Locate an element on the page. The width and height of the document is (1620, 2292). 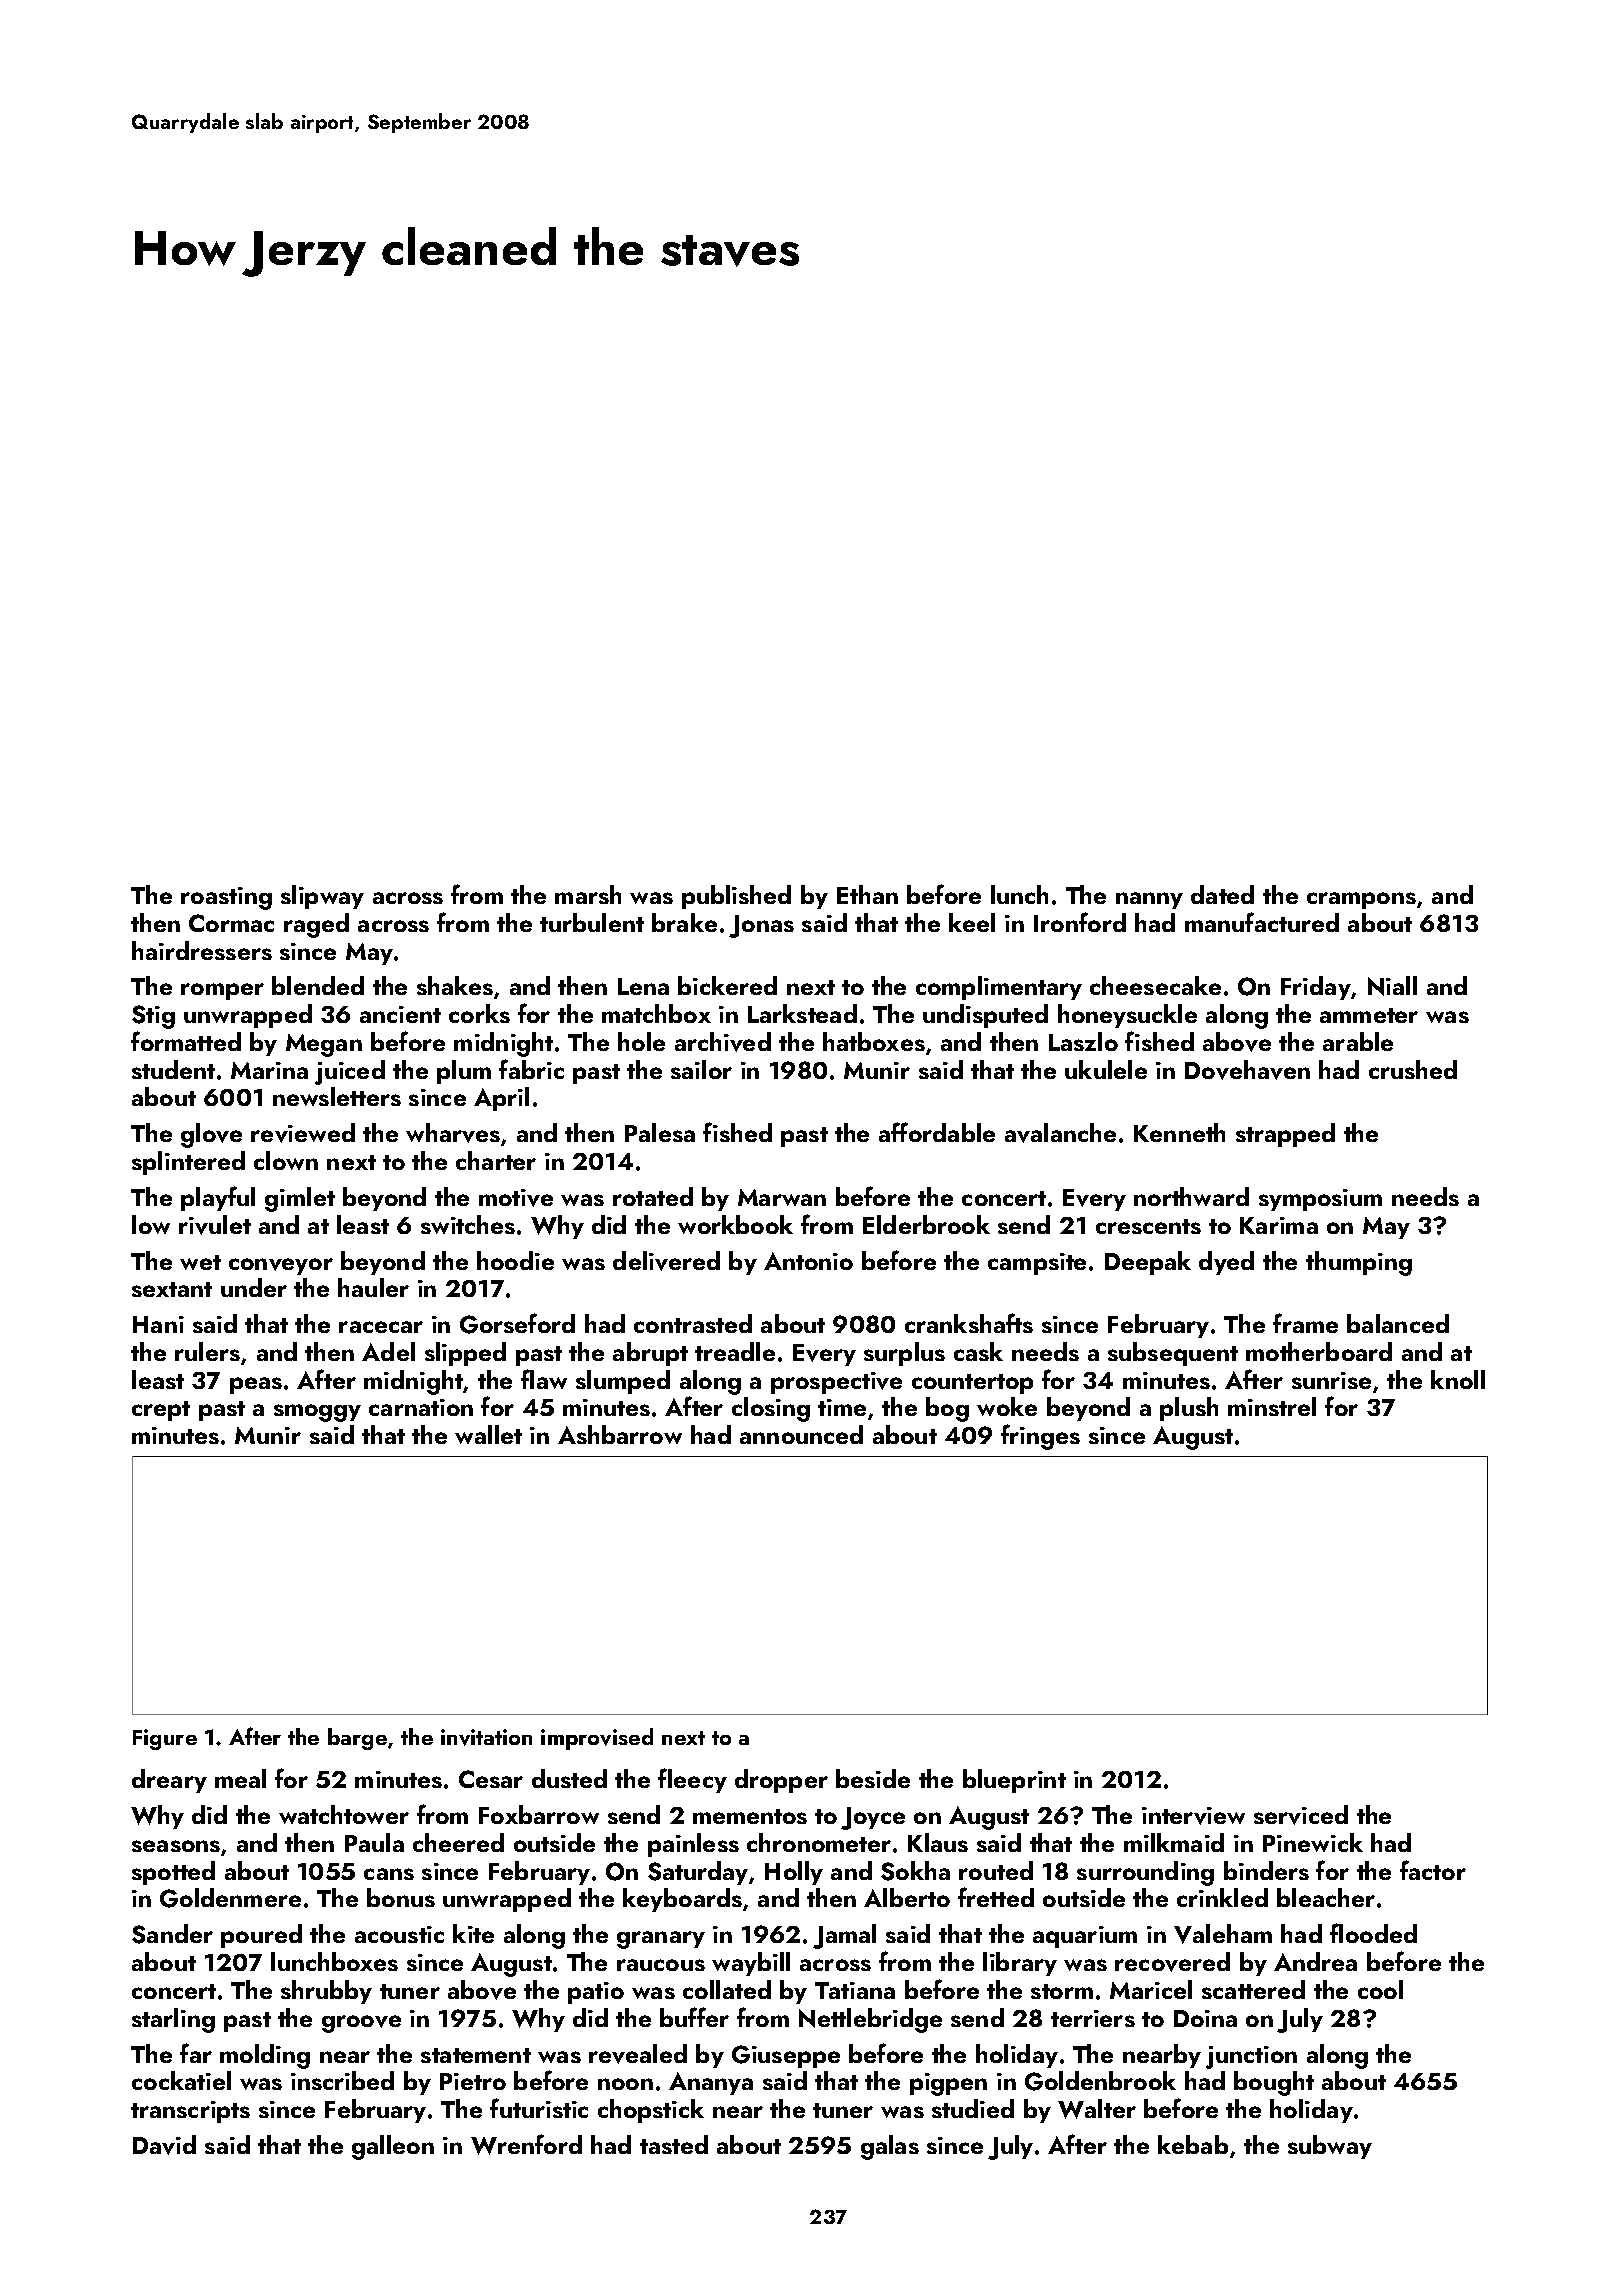
rulers is located at coordinates (207, 1351).
